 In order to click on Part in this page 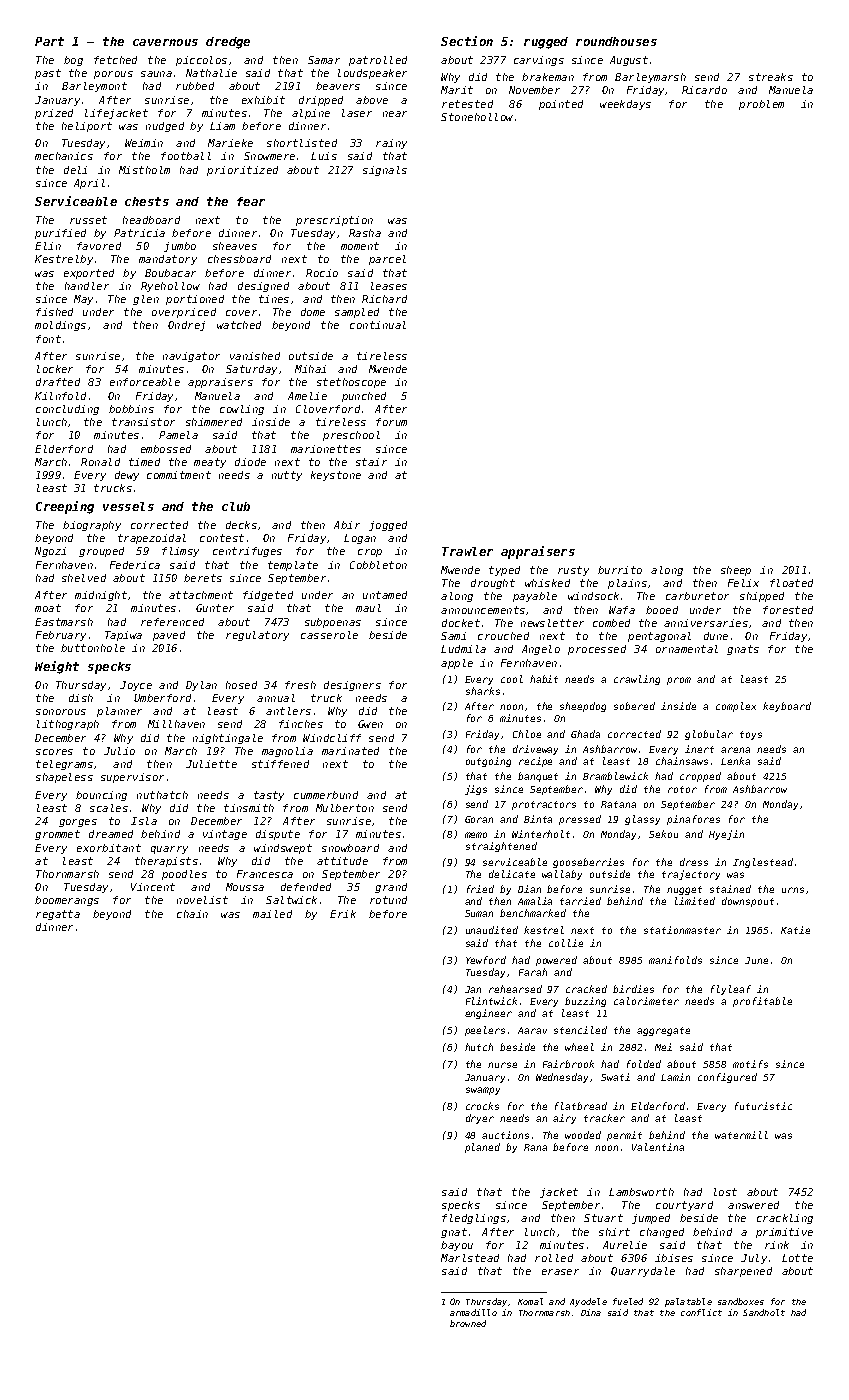, I will do `click(49, 41)`.
